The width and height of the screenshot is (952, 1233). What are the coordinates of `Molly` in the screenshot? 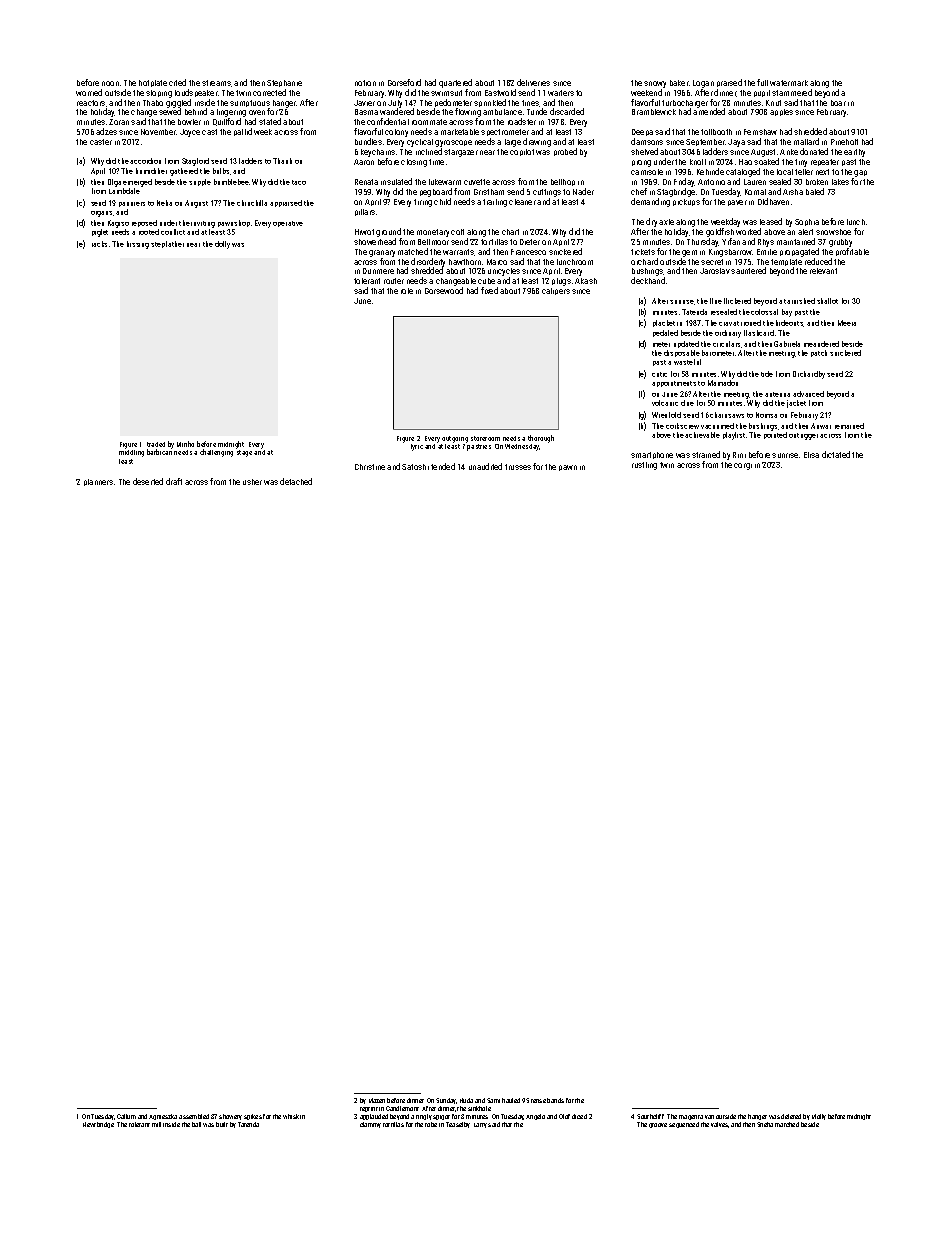 It's located at (819, 1117).
